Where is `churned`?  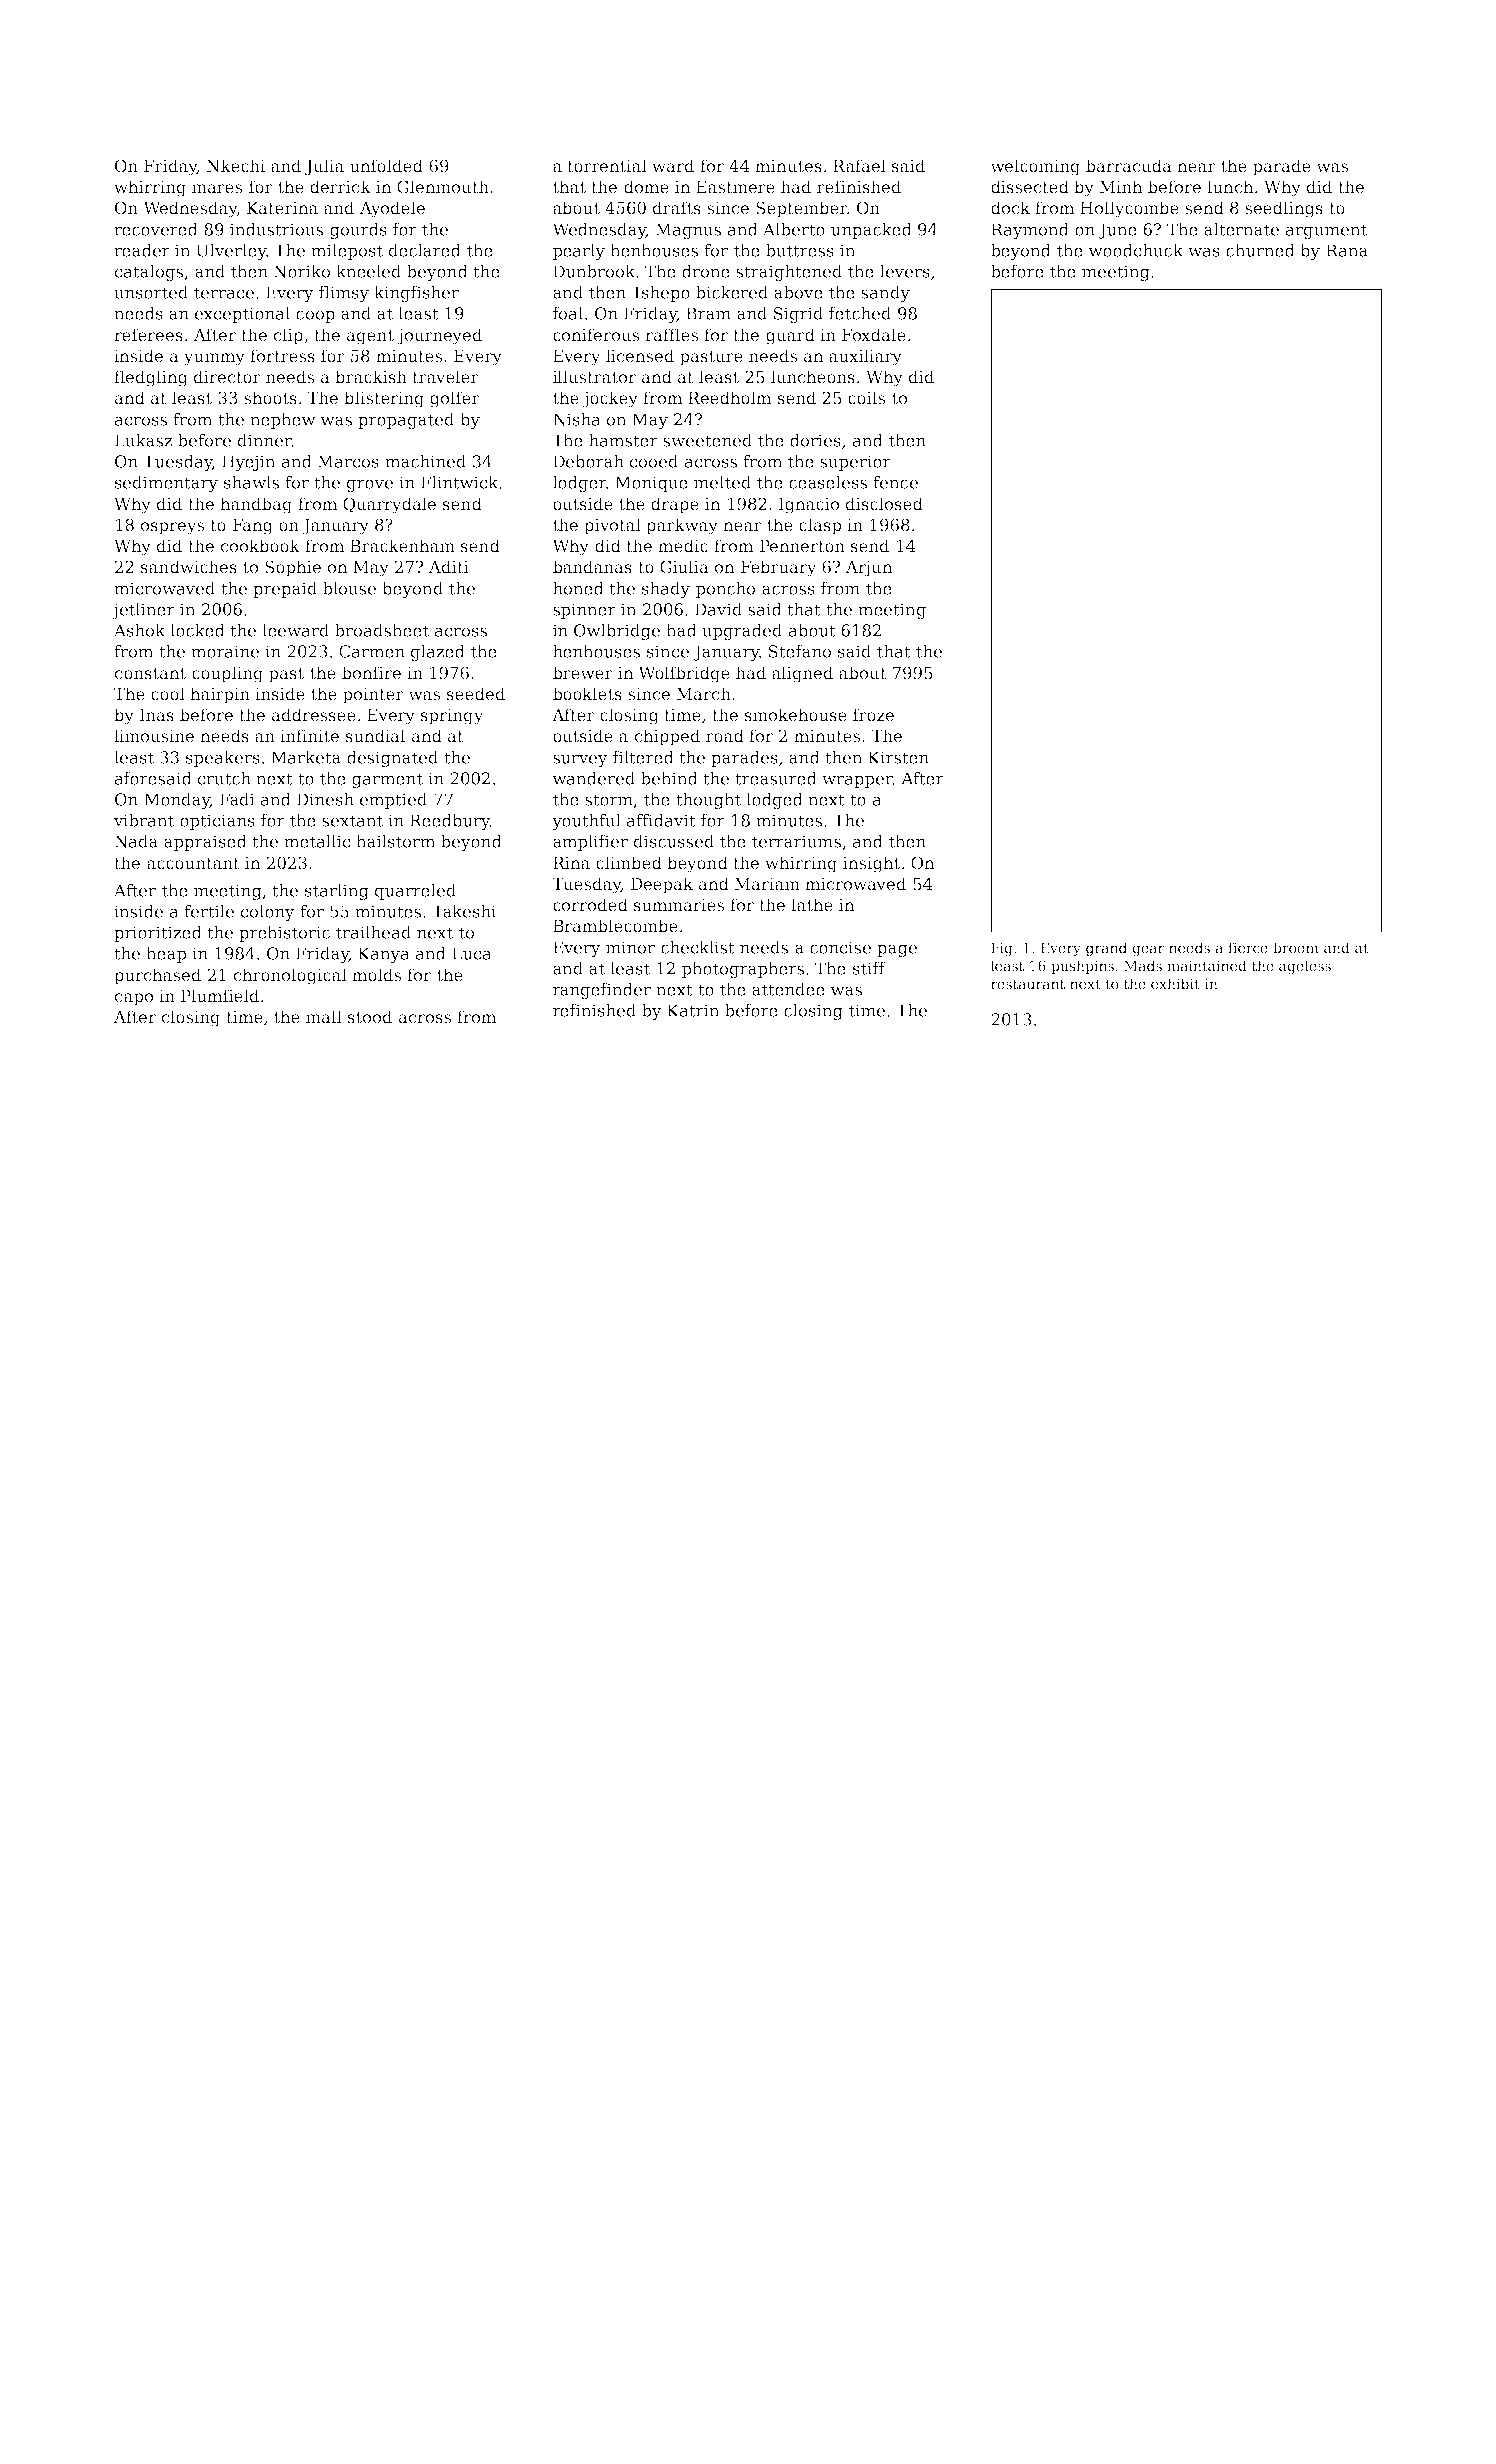 churned is located at coordinates (1260, 250).
